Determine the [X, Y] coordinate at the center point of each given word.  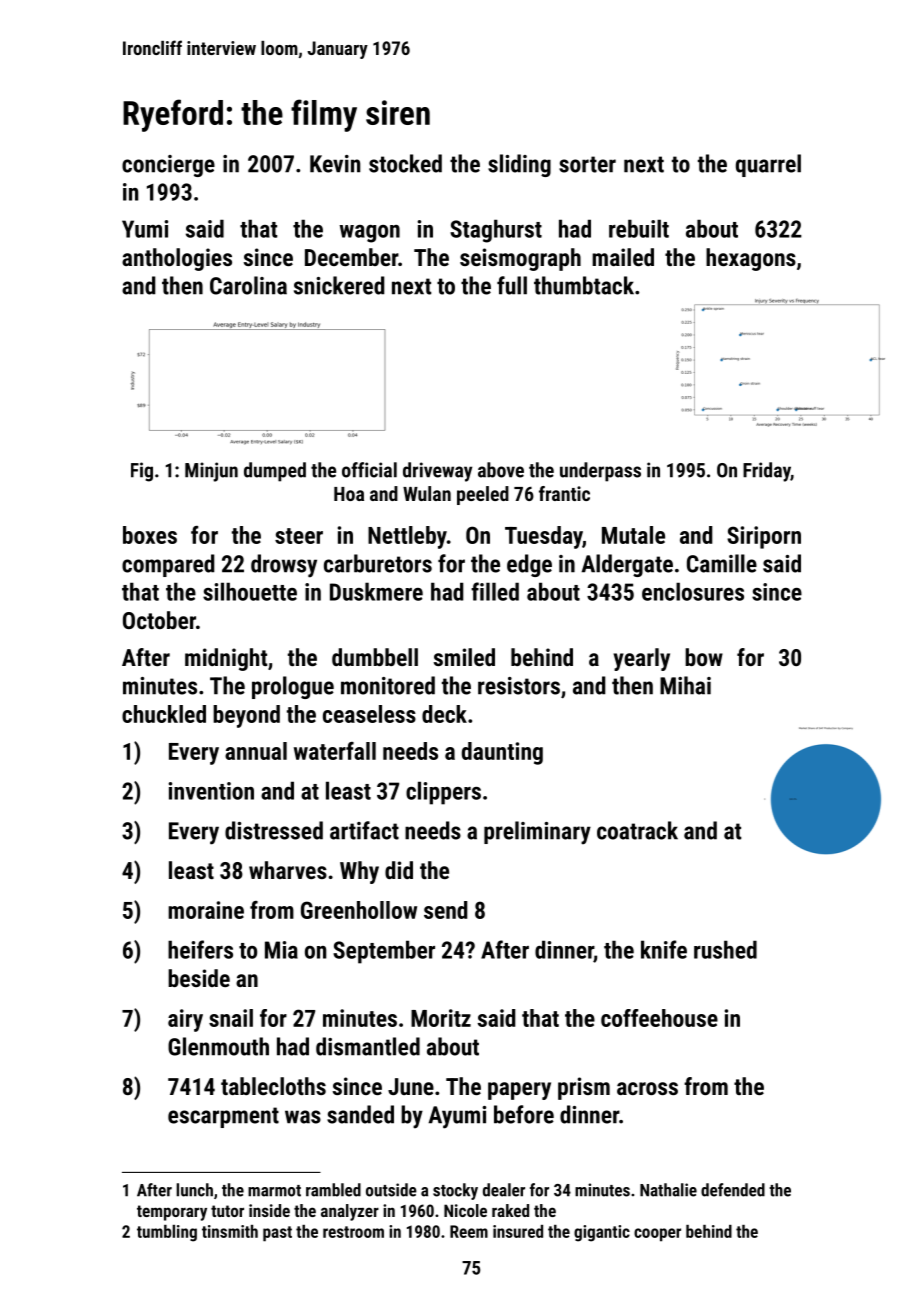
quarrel [768, 165]
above [501, 470]
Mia [281, 950]
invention [211, 791]
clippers [443, 793]
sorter [587, 164]
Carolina [248, 285]
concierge [168, 166]
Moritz [441, 1018]
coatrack [637, 830]
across [647, 1088]
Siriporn [764, 537]
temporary [172, 1213]
